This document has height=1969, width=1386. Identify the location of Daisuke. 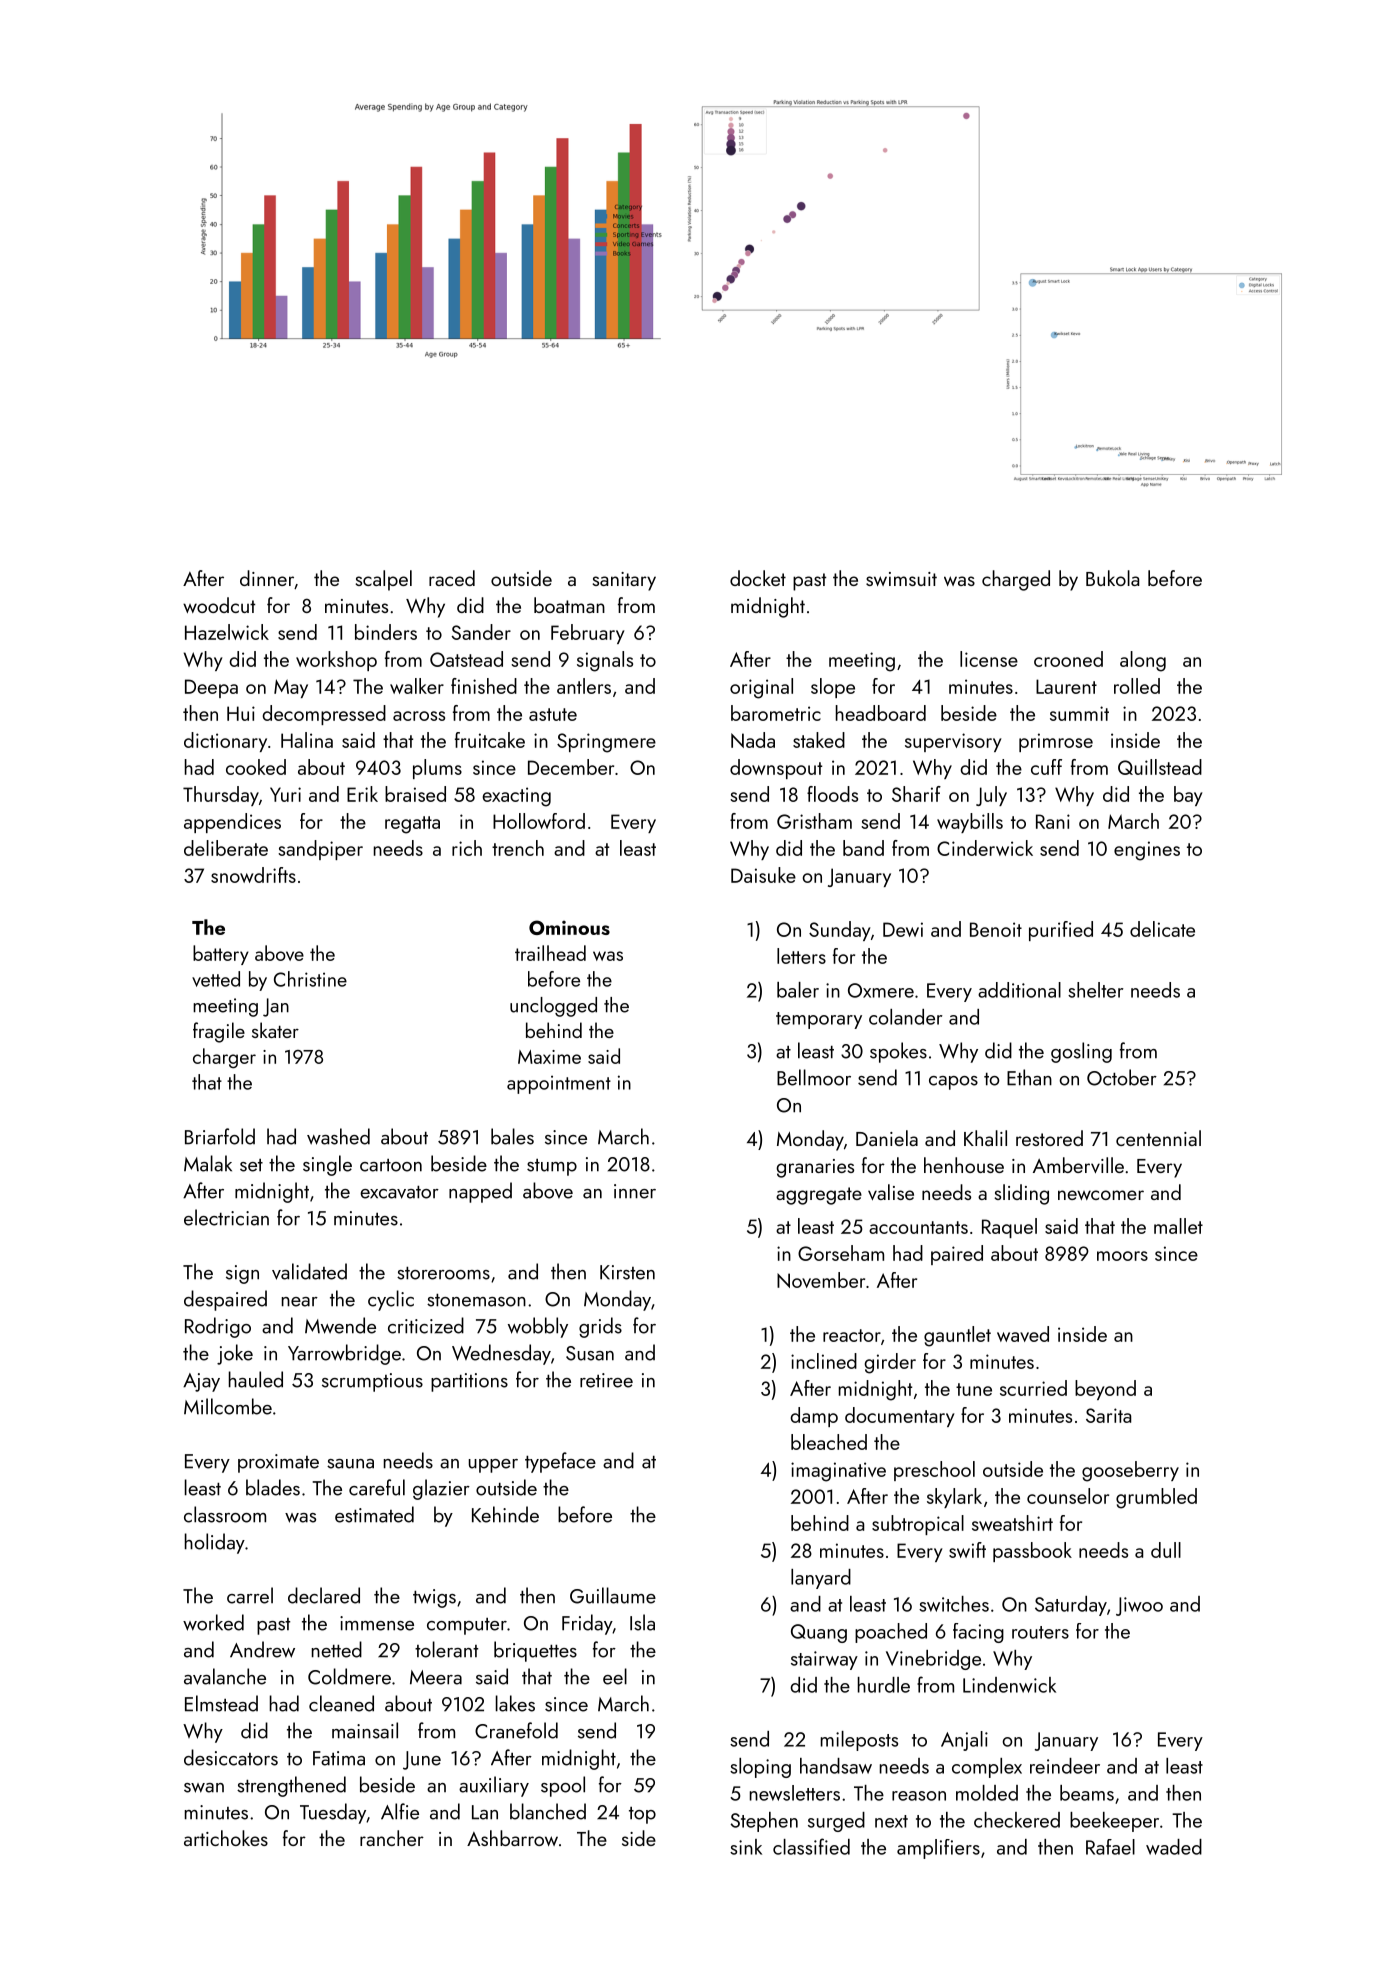
(763, 875).
